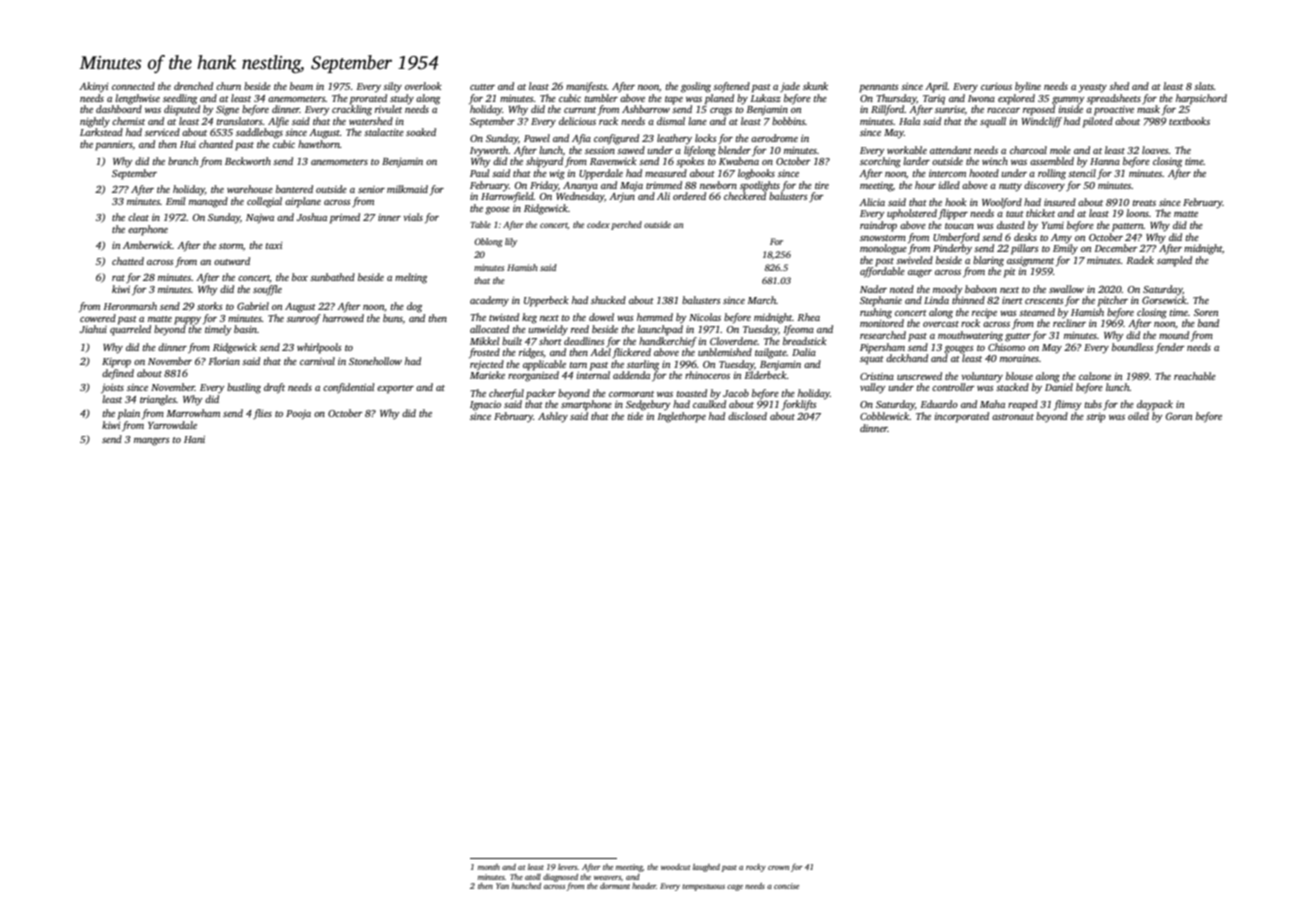 This screenshot has width=1308, height=924. I want to click on mangers, so click(152, 442).
